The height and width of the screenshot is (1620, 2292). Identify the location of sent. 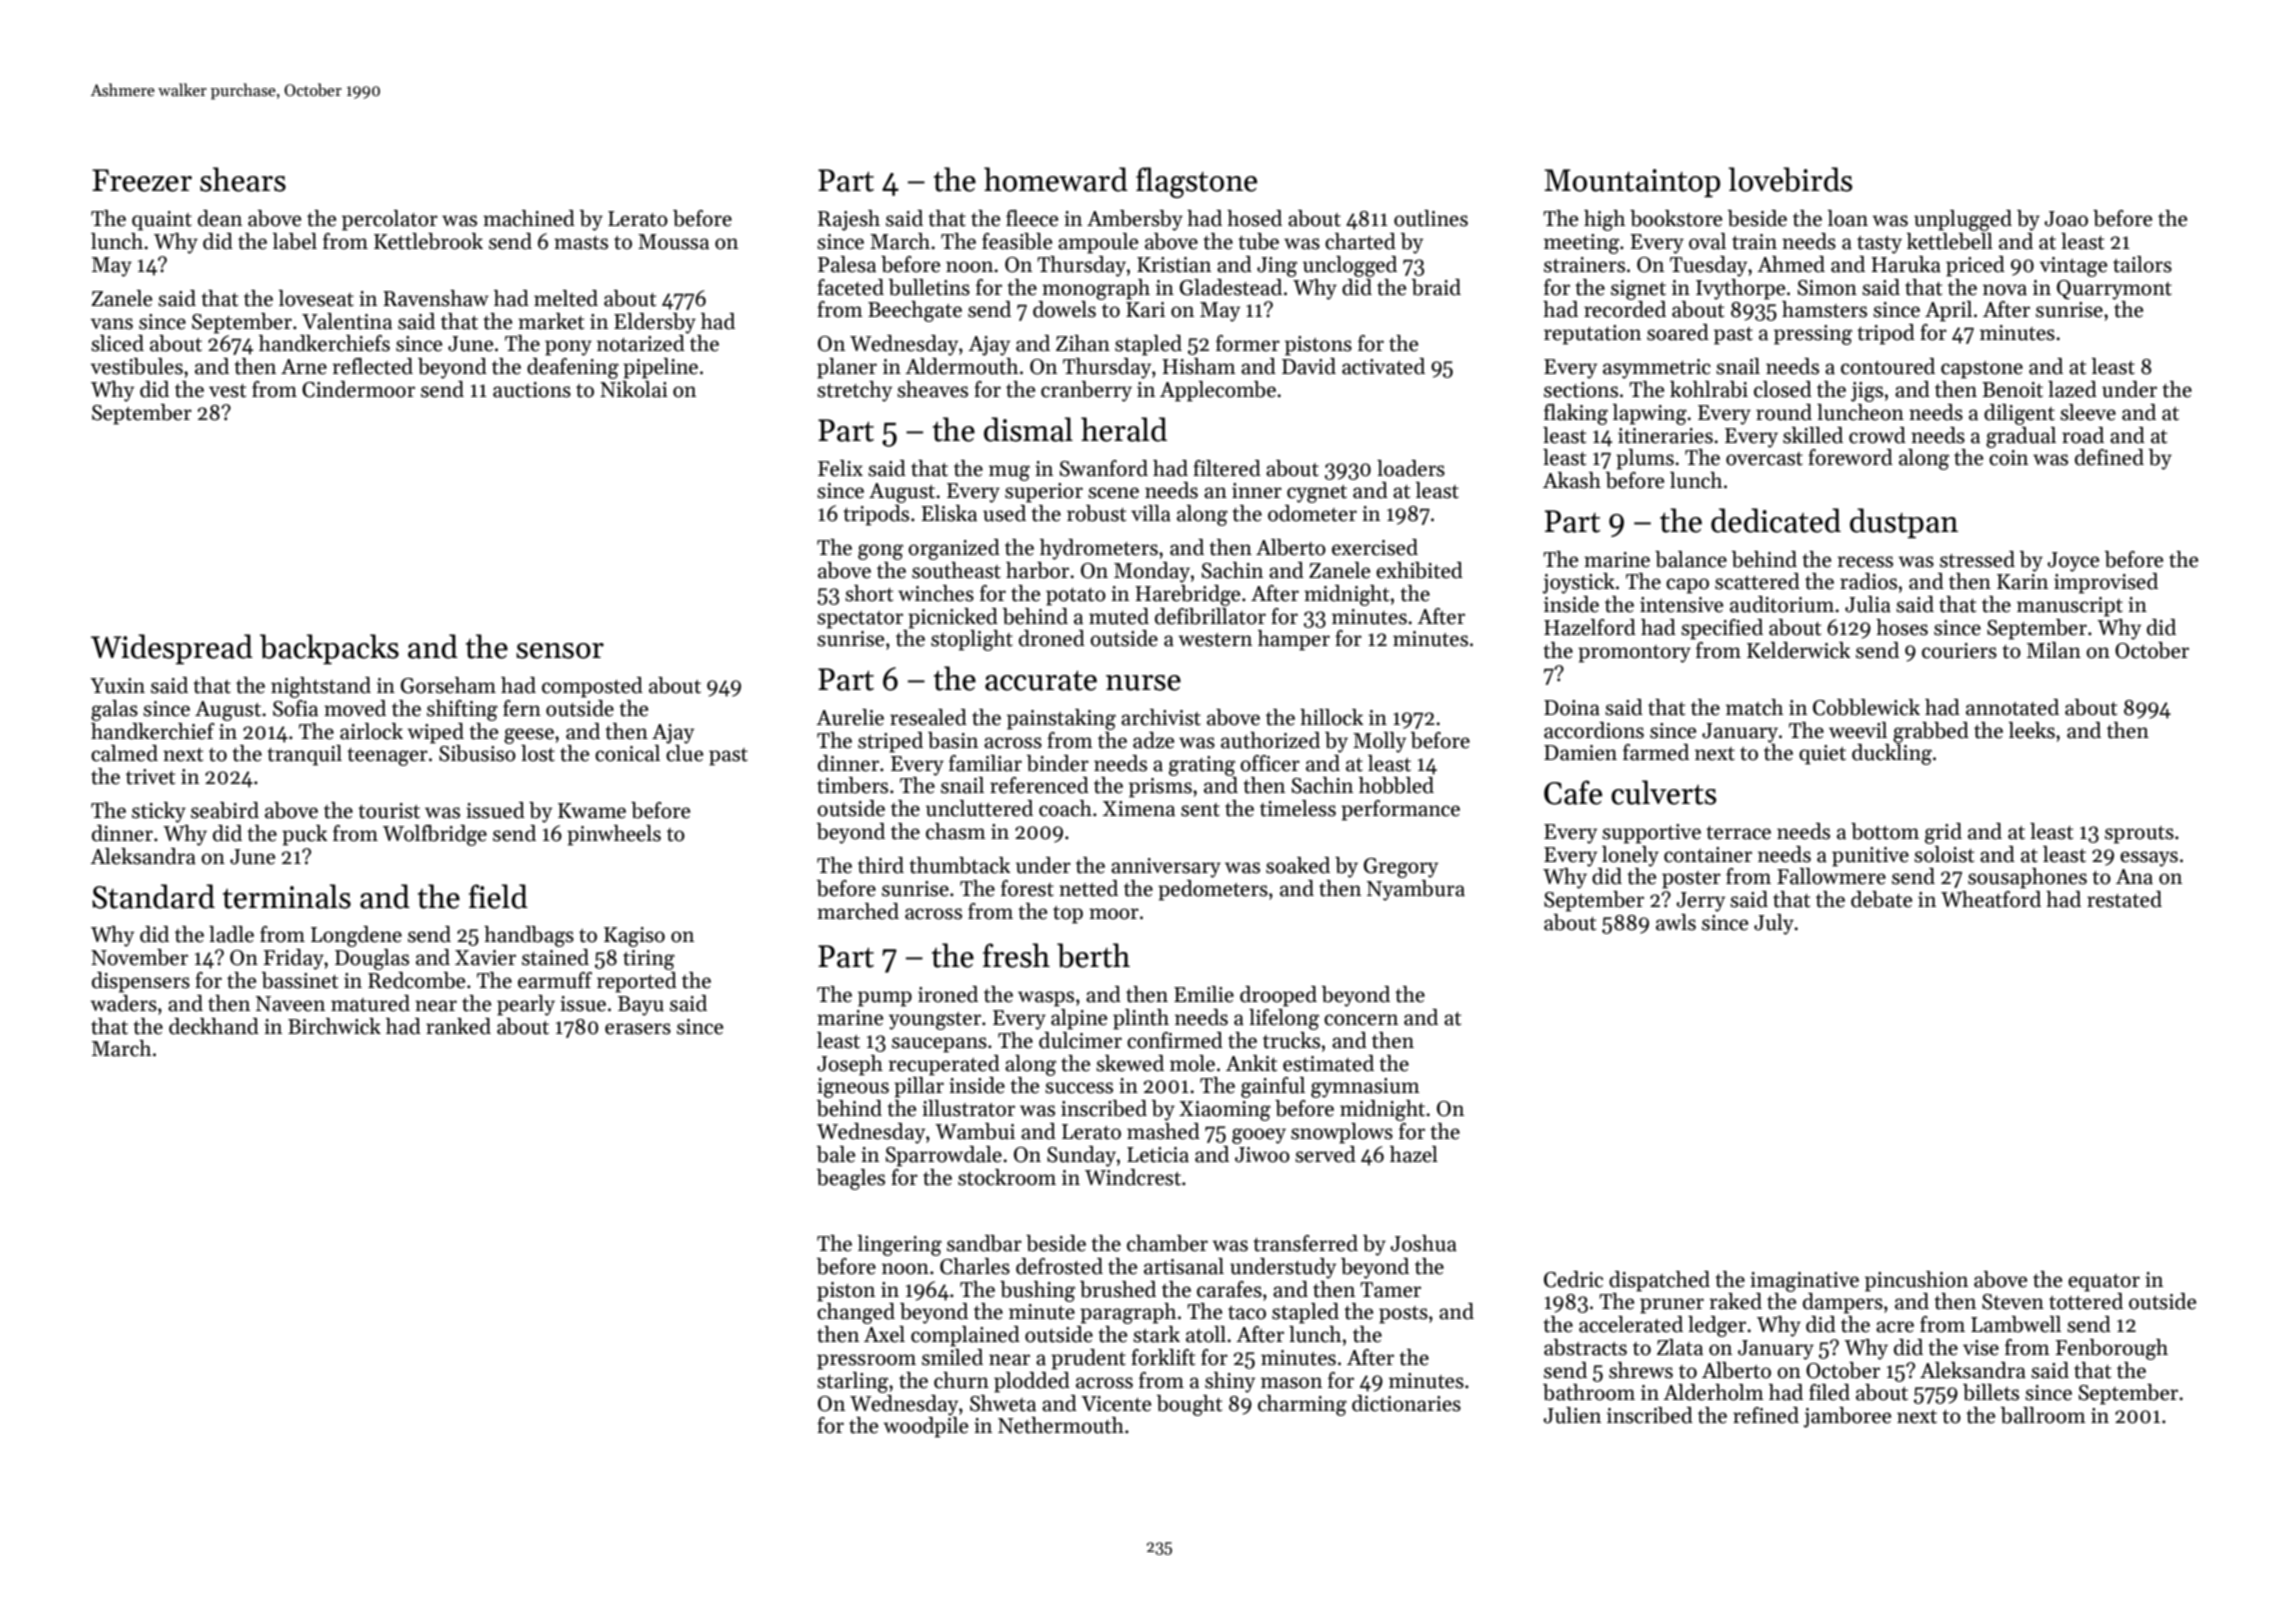
(1200, 810).
